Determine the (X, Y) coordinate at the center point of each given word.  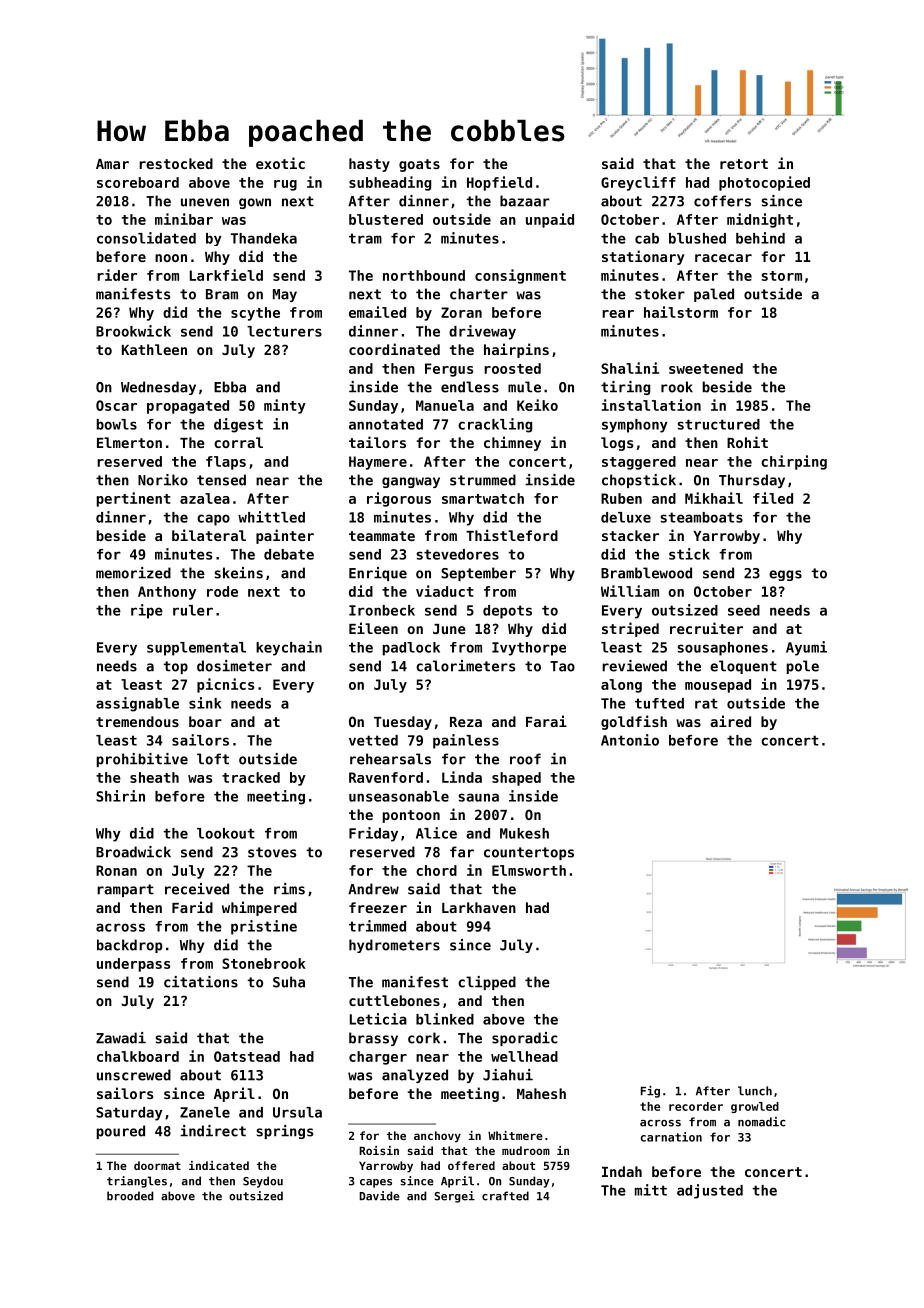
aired (730, 721)
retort (744, 164)
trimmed (377, 926)
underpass (133, 965)
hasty (369, 165)
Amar (112, 164)
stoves (272, 852)
